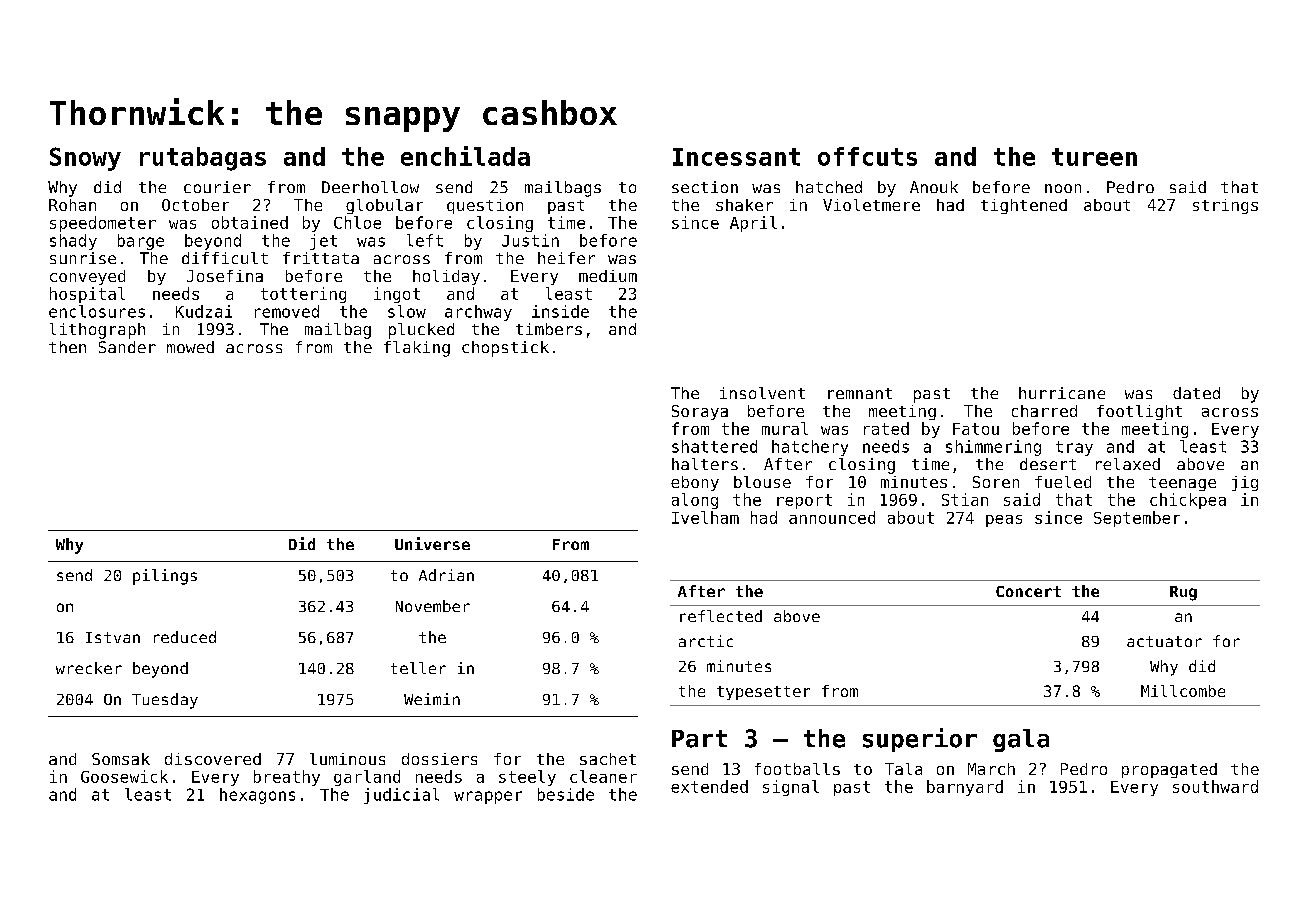 This page has width=1308, height=924. Describe the element at coordinates (1196, 393) in the page. I see `dated` at that location.
